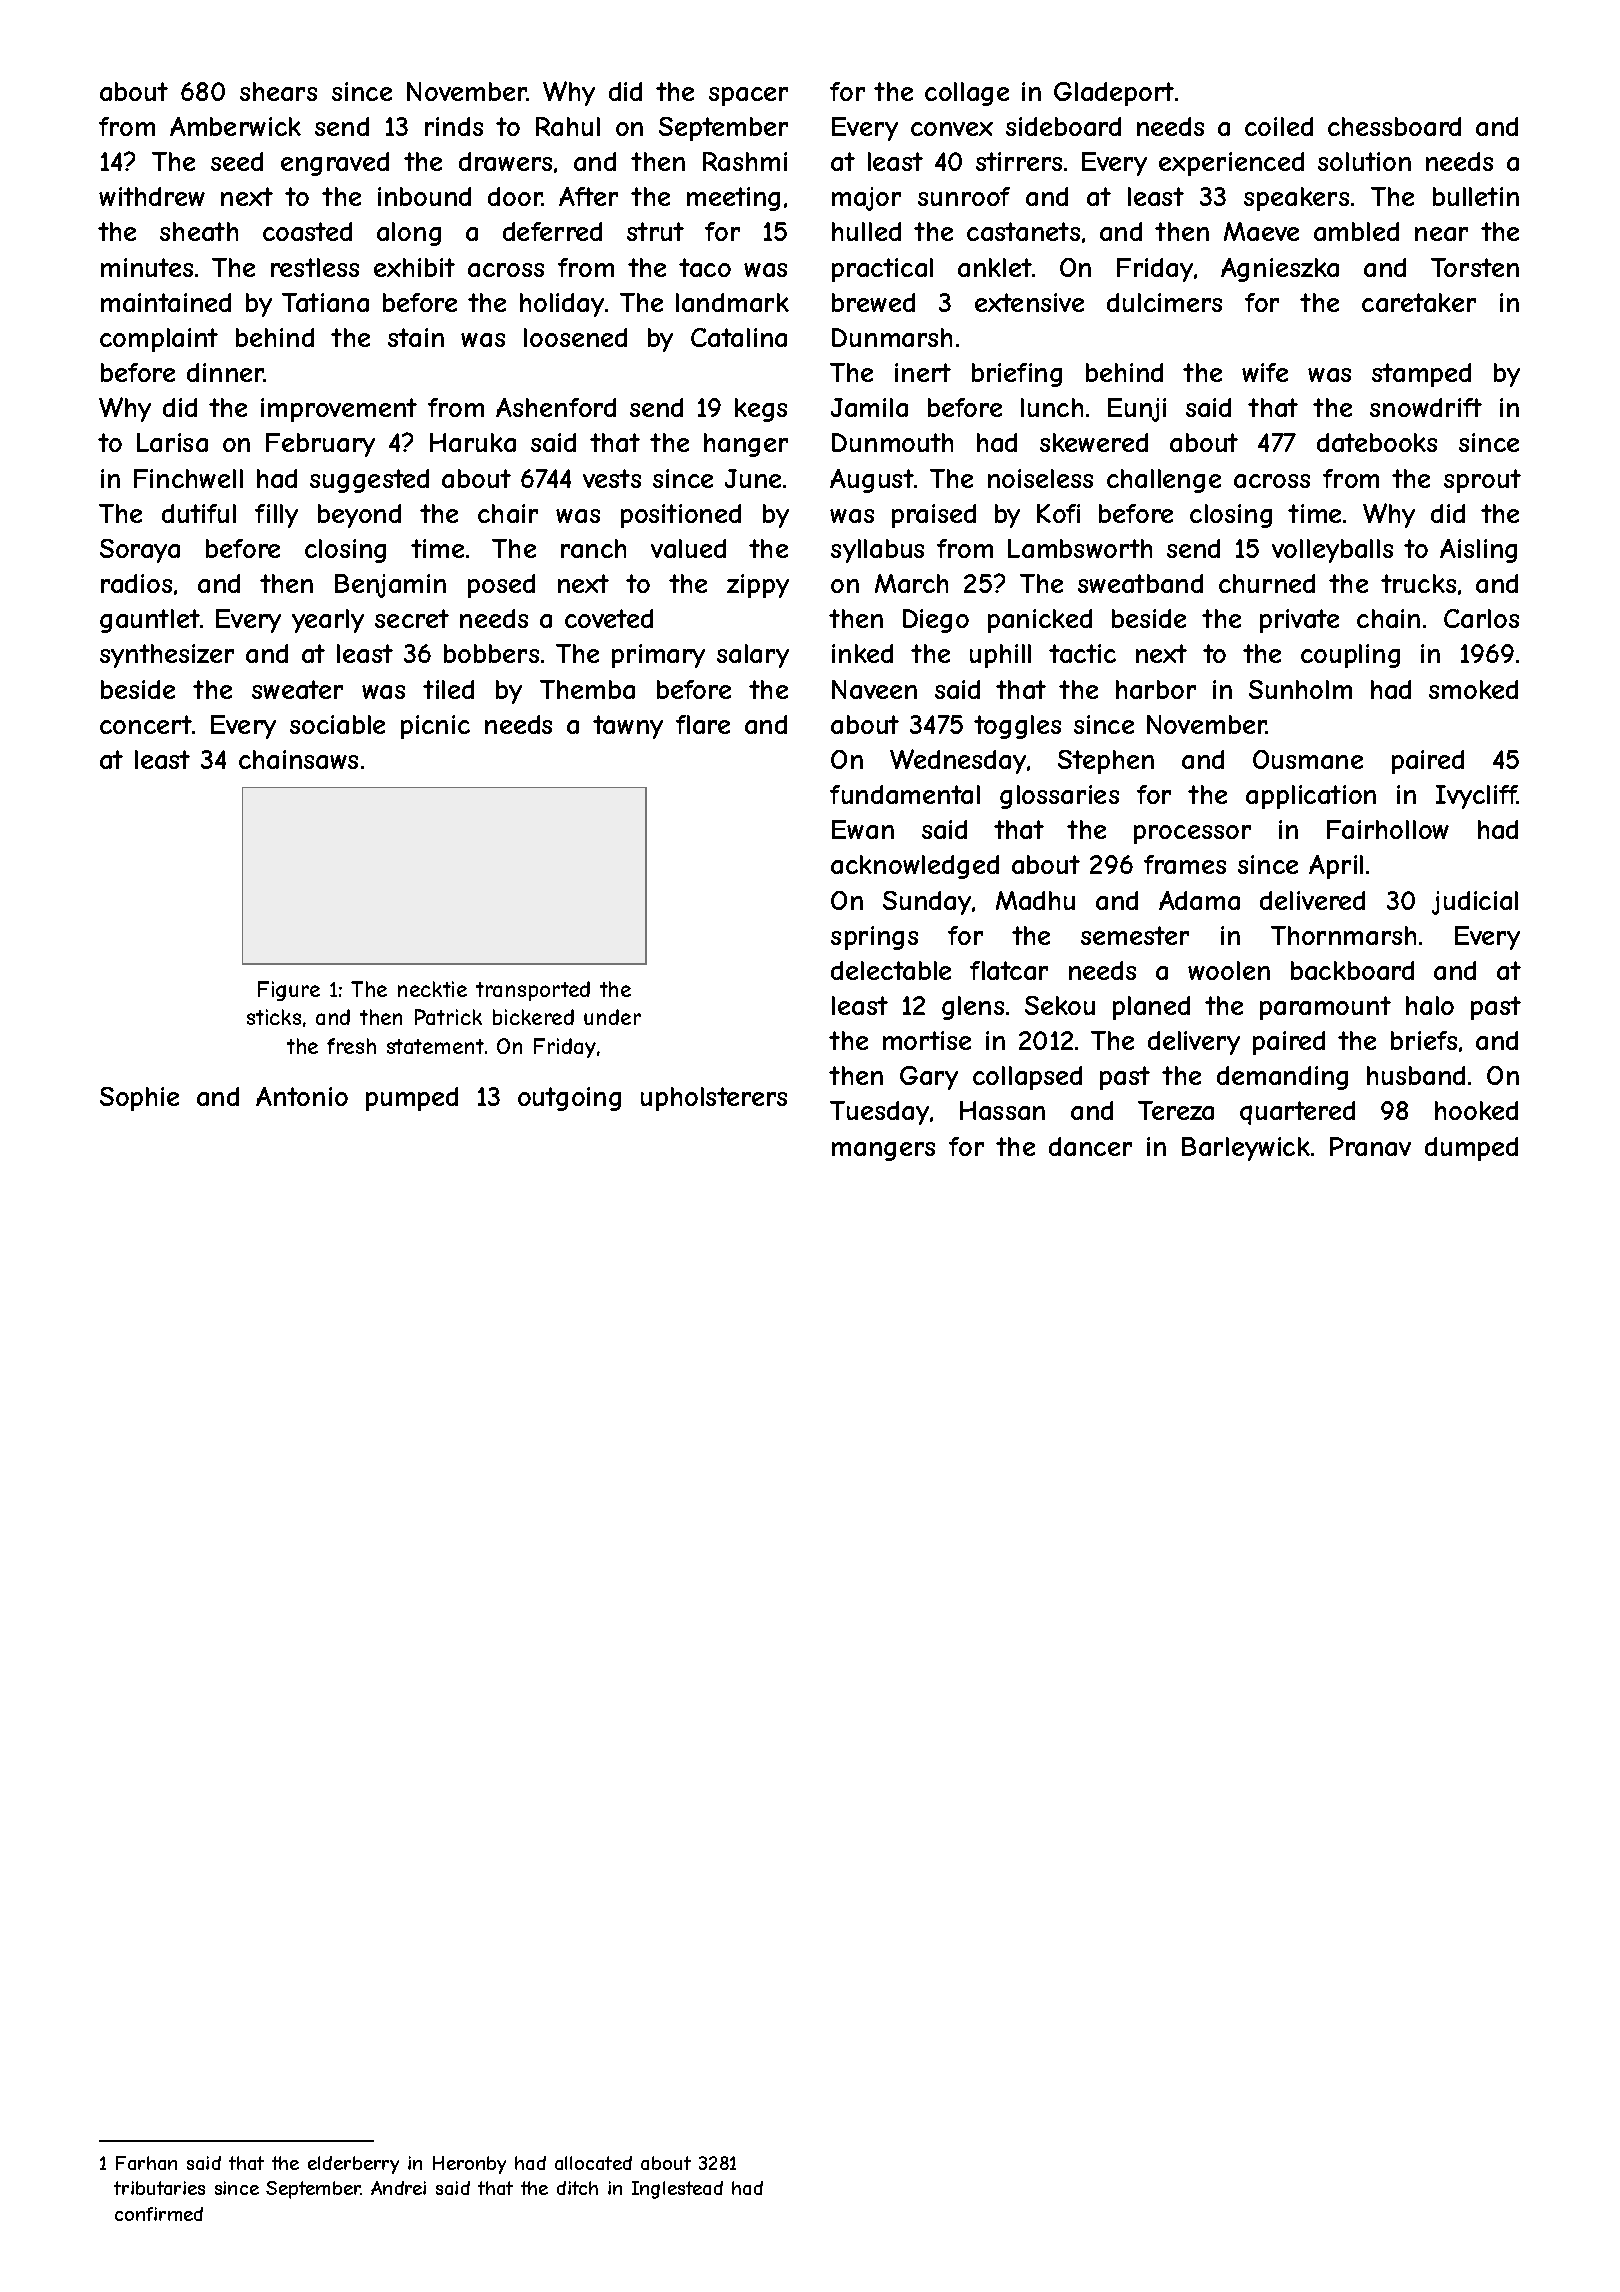 Image resolution: width=1620 pixels, height=2292 pixels. What do you see at coordinates (146, 2163) in the image?
I see `Farhan` at bounding box center [146, 2163].
